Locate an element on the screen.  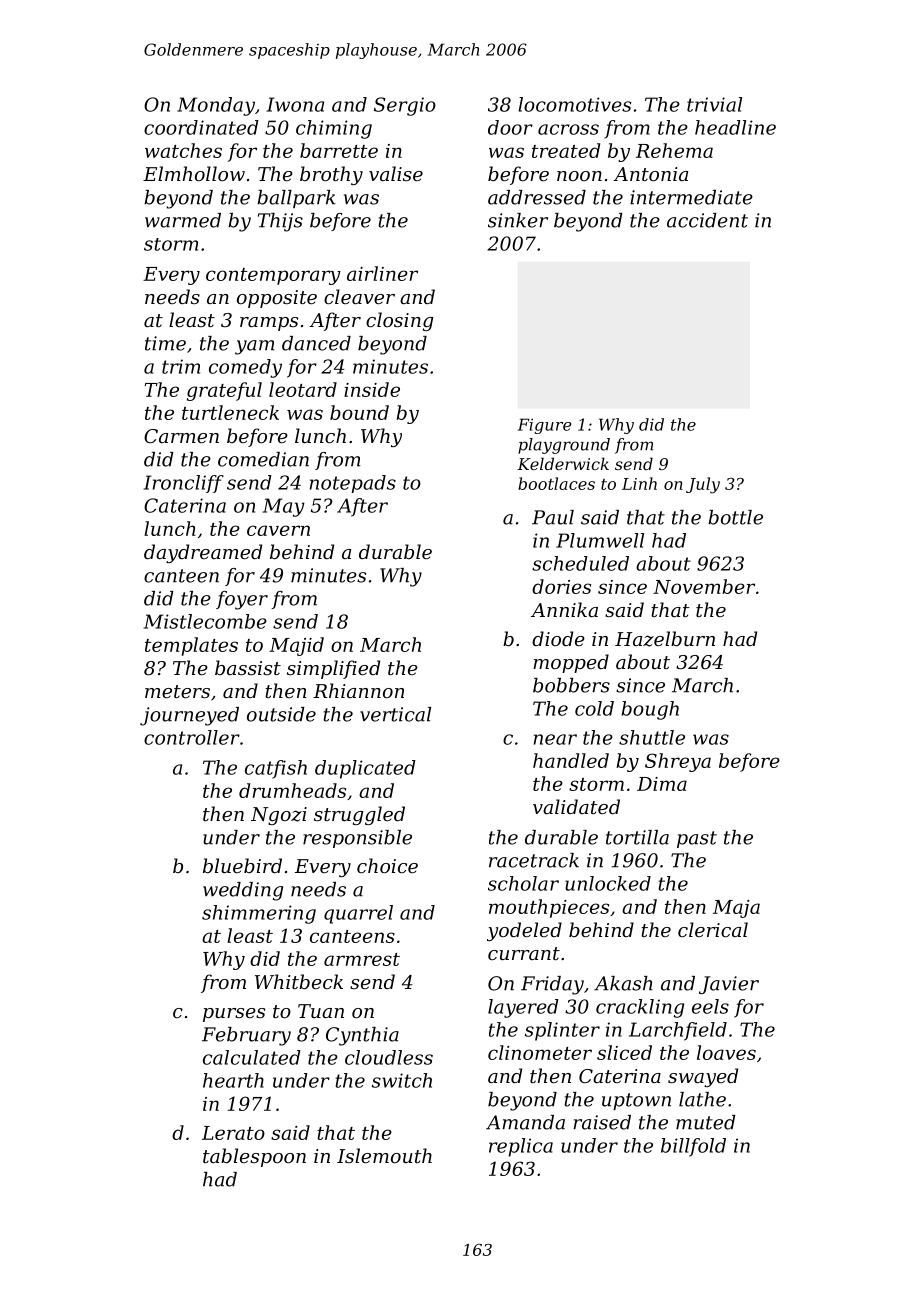
tablespoon is located at coordinates (254, 1157).
